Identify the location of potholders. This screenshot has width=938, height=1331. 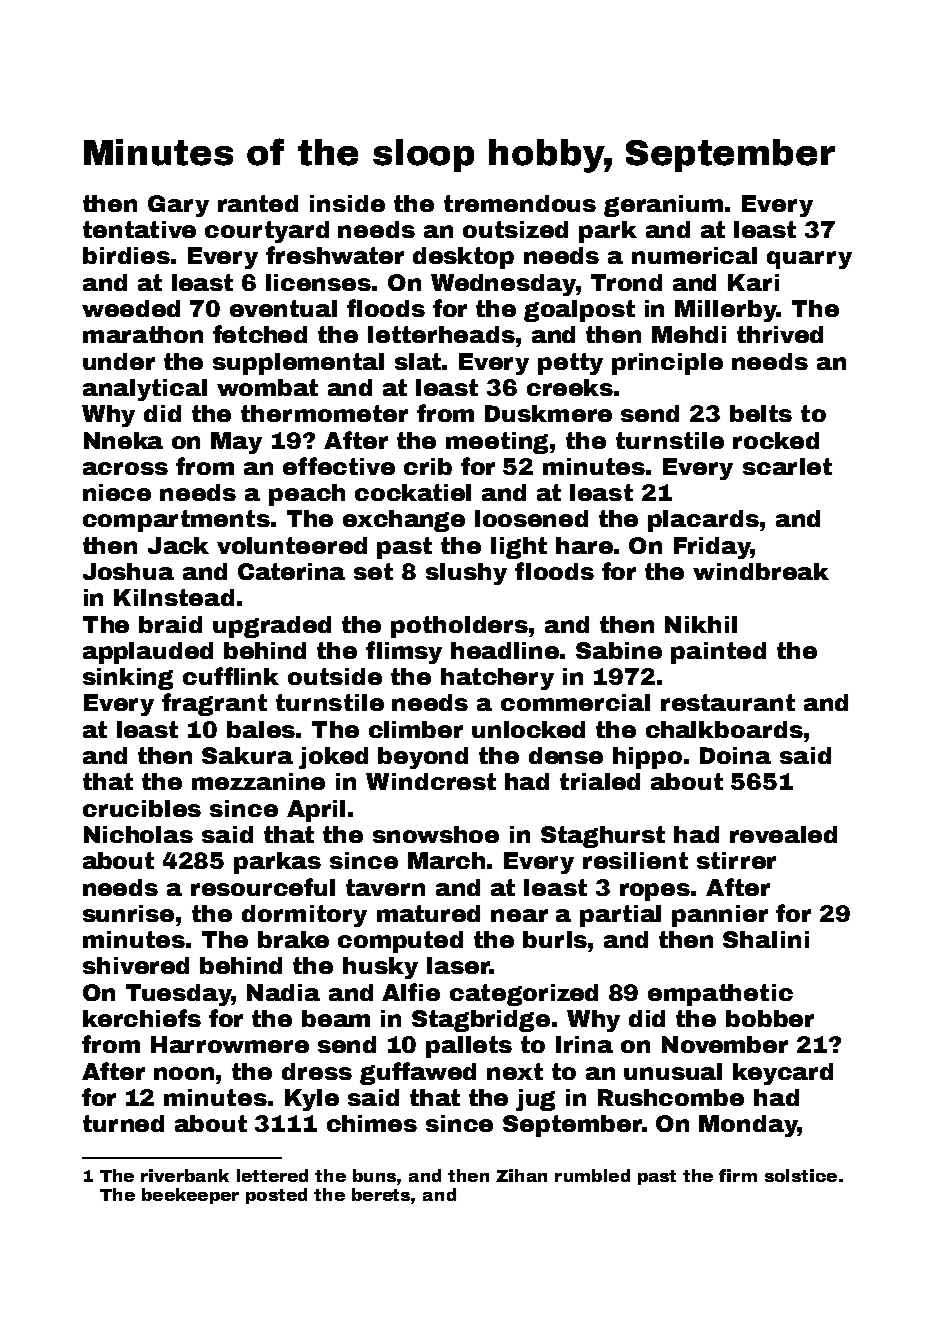
(459, 627).
